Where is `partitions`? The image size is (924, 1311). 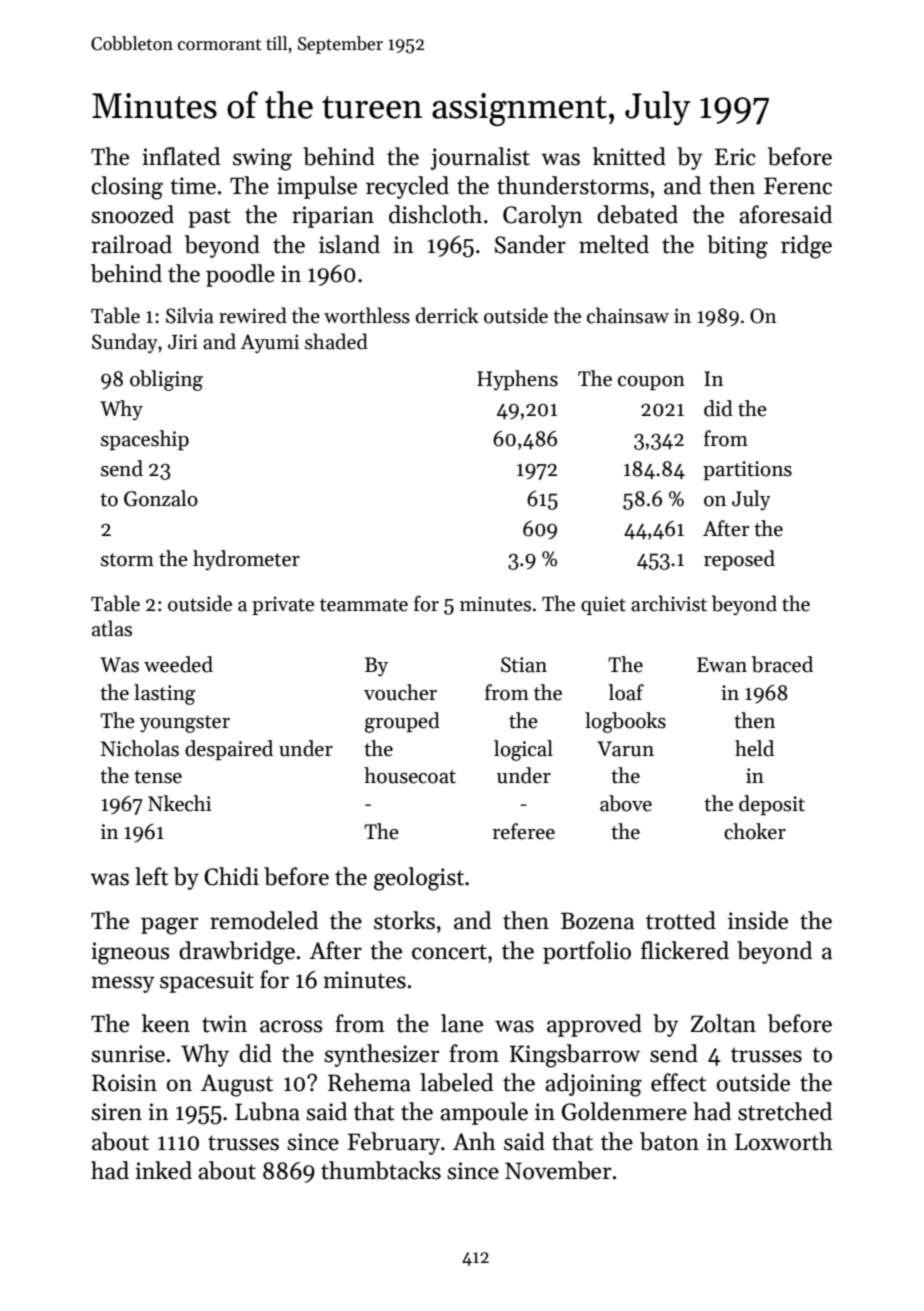
partitions is located at coordinates (747, 470).
